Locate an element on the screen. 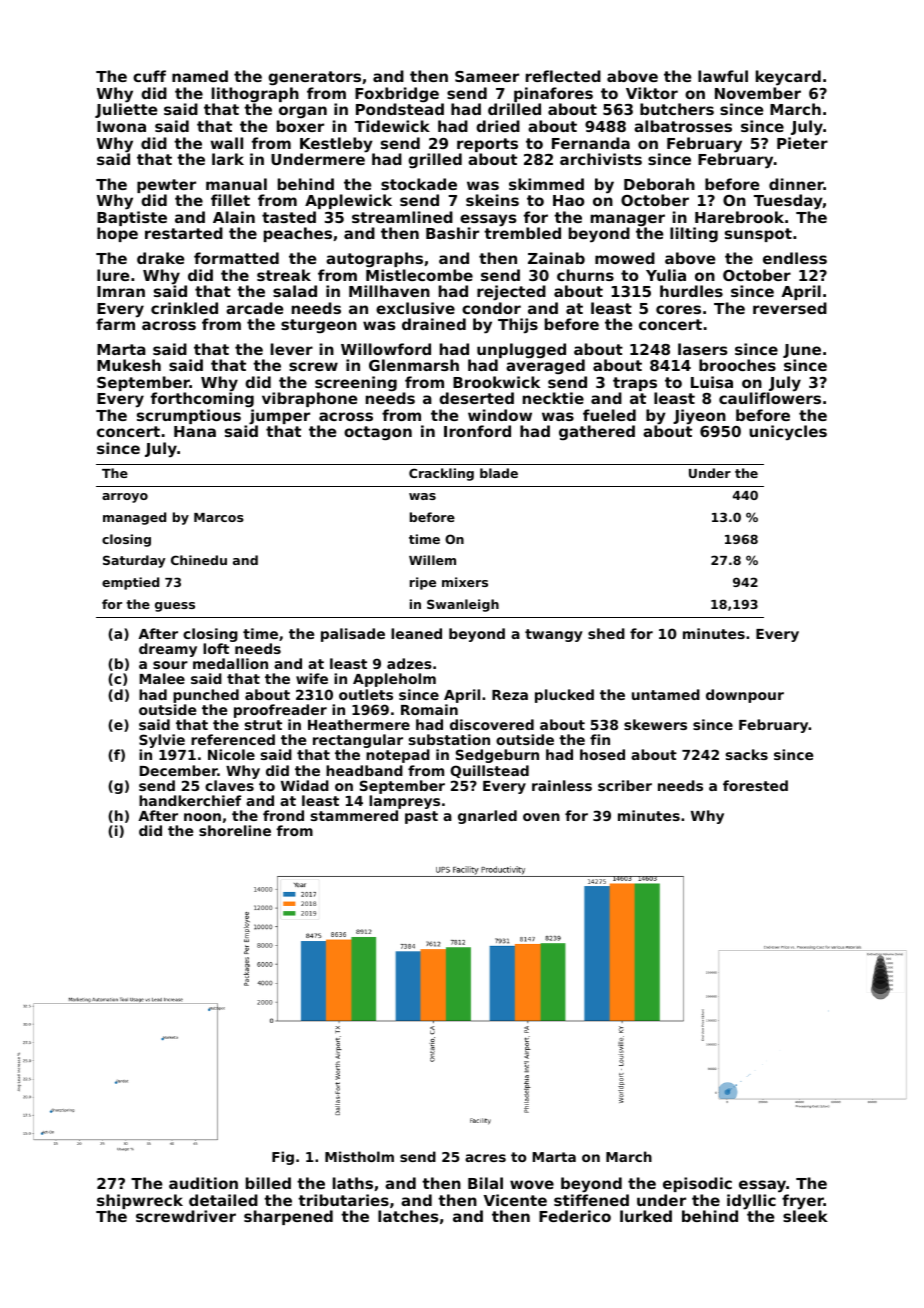  Willem is located at coordinates (432, 560).
